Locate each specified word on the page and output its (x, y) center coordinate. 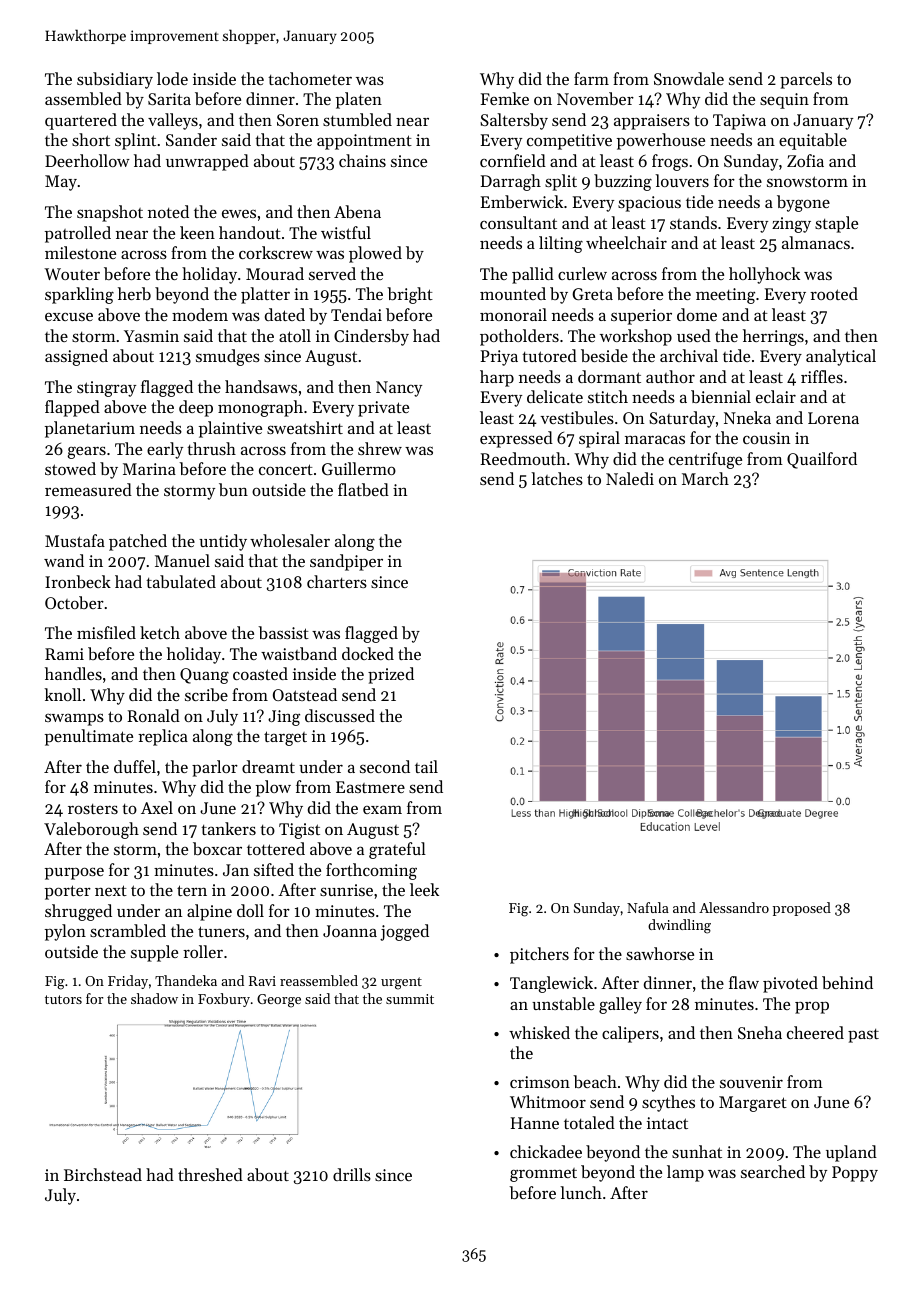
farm (591, 78)
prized (391, 675)
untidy (223, 542)
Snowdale (689, 78)
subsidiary (115, 80)
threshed (210, 1174)
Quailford (822, 460)
